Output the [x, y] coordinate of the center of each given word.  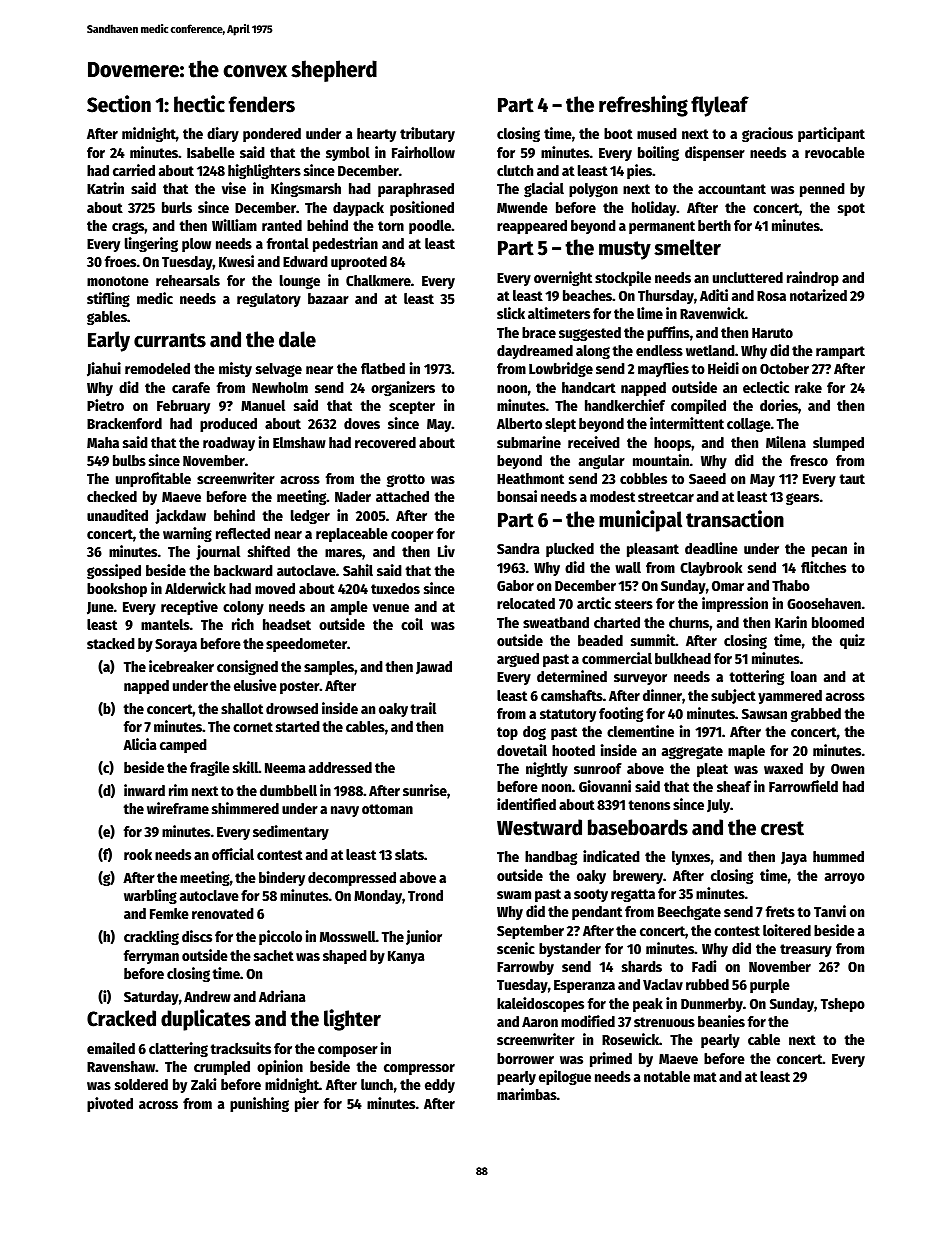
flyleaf [720, 106]
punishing [259, 1104]
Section [119, 104]
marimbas [527, 1094]
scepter [412, 407]
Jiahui [104, 369]
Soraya [176, 645]
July [718, 806]
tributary [427, 134]
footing [621, 714]
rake [808, 387]
